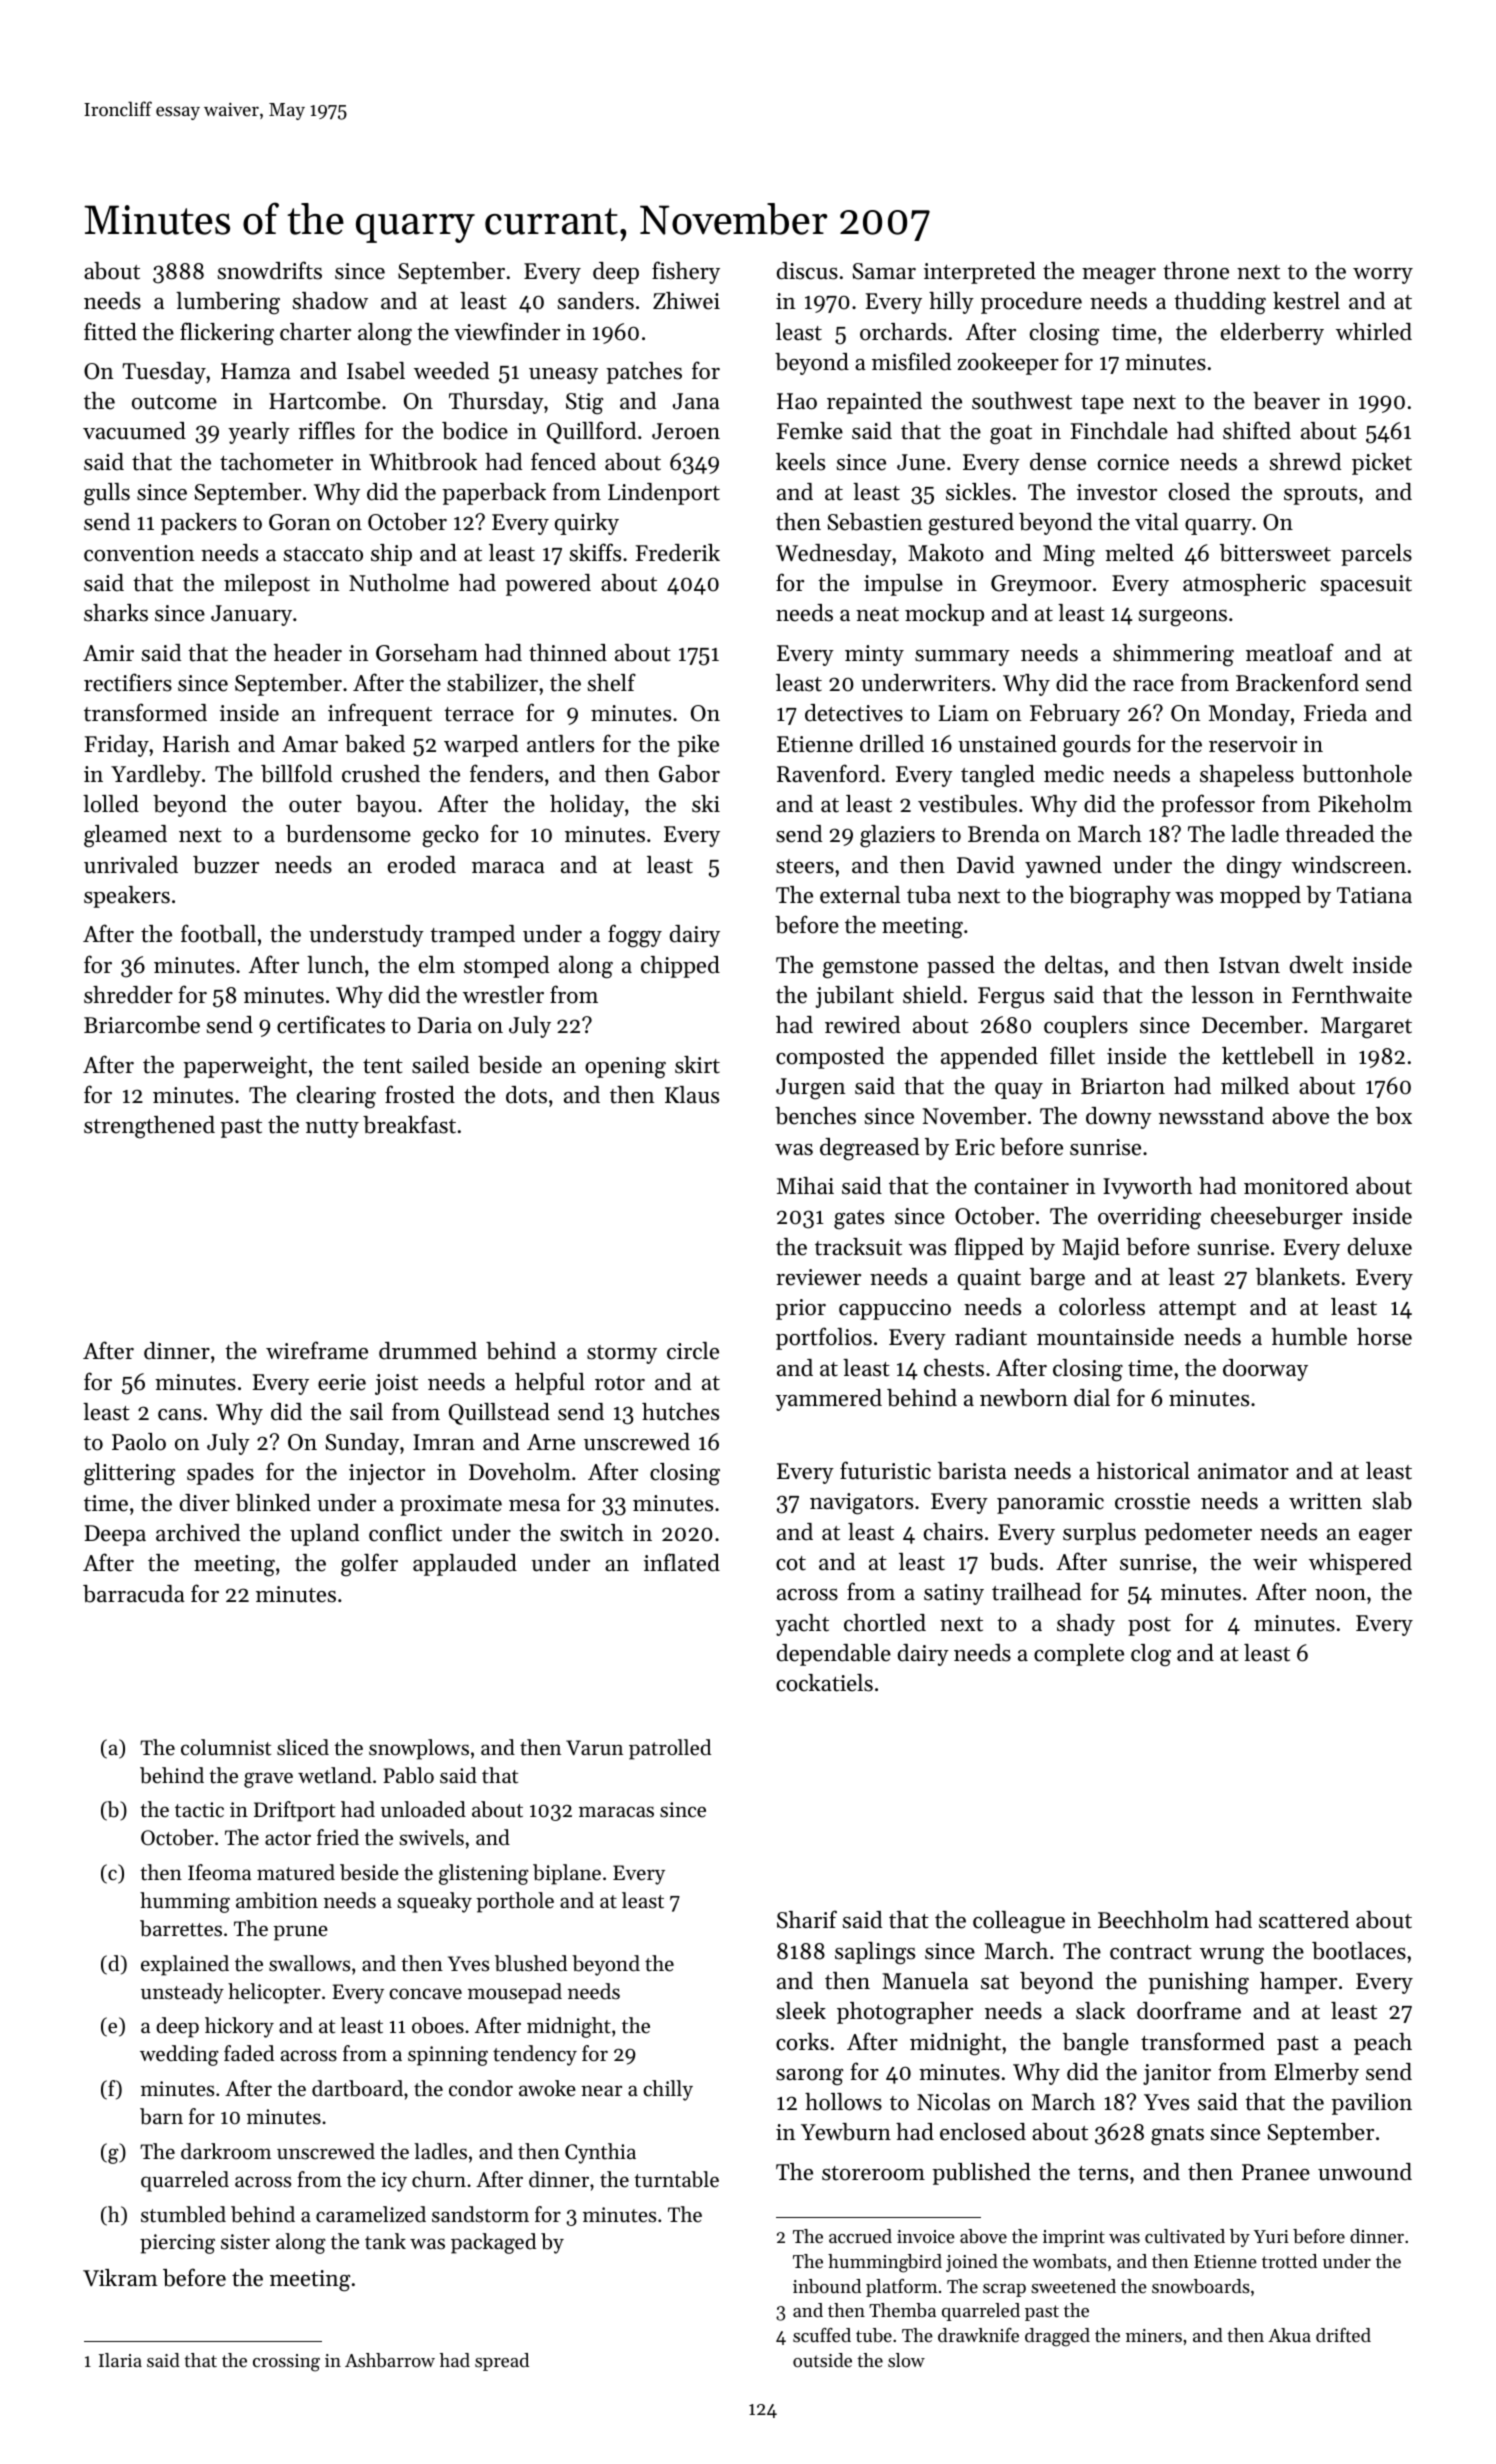 This screenshot has height=2464, width=1496. I want to click on crossing, so click(286, 2363).
